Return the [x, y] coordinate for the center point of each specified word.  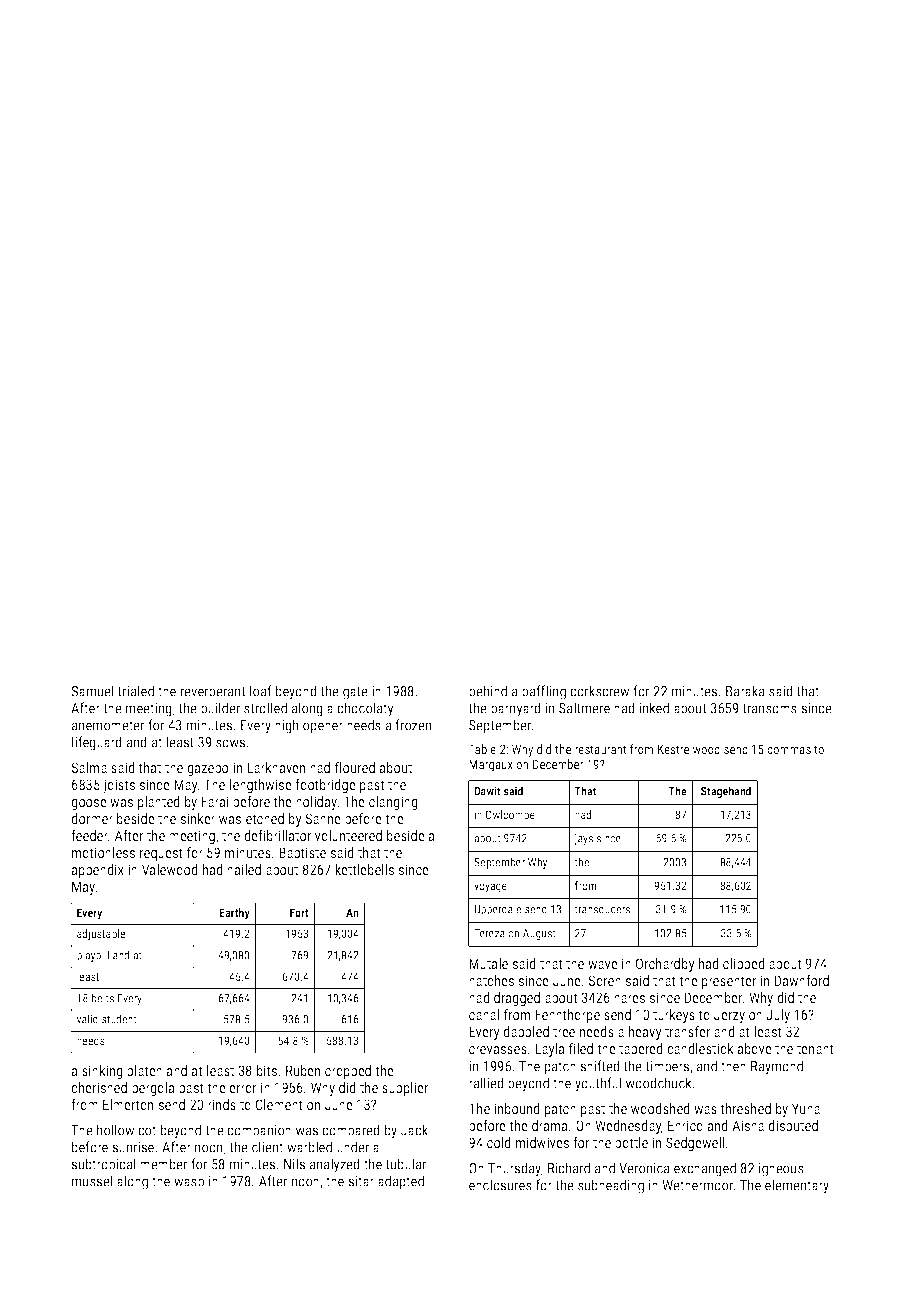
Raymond [777, 1067]
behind [488, 691]
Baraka [745, 691]
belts [103, 998]
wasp [189, 1184]
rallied [486, 1083]
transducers [602, 909]
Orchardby [665, 965]
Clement [279, 1104]
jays [583, 839]
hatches [491, 980]
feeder [89, 835]
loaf [261, 691]
